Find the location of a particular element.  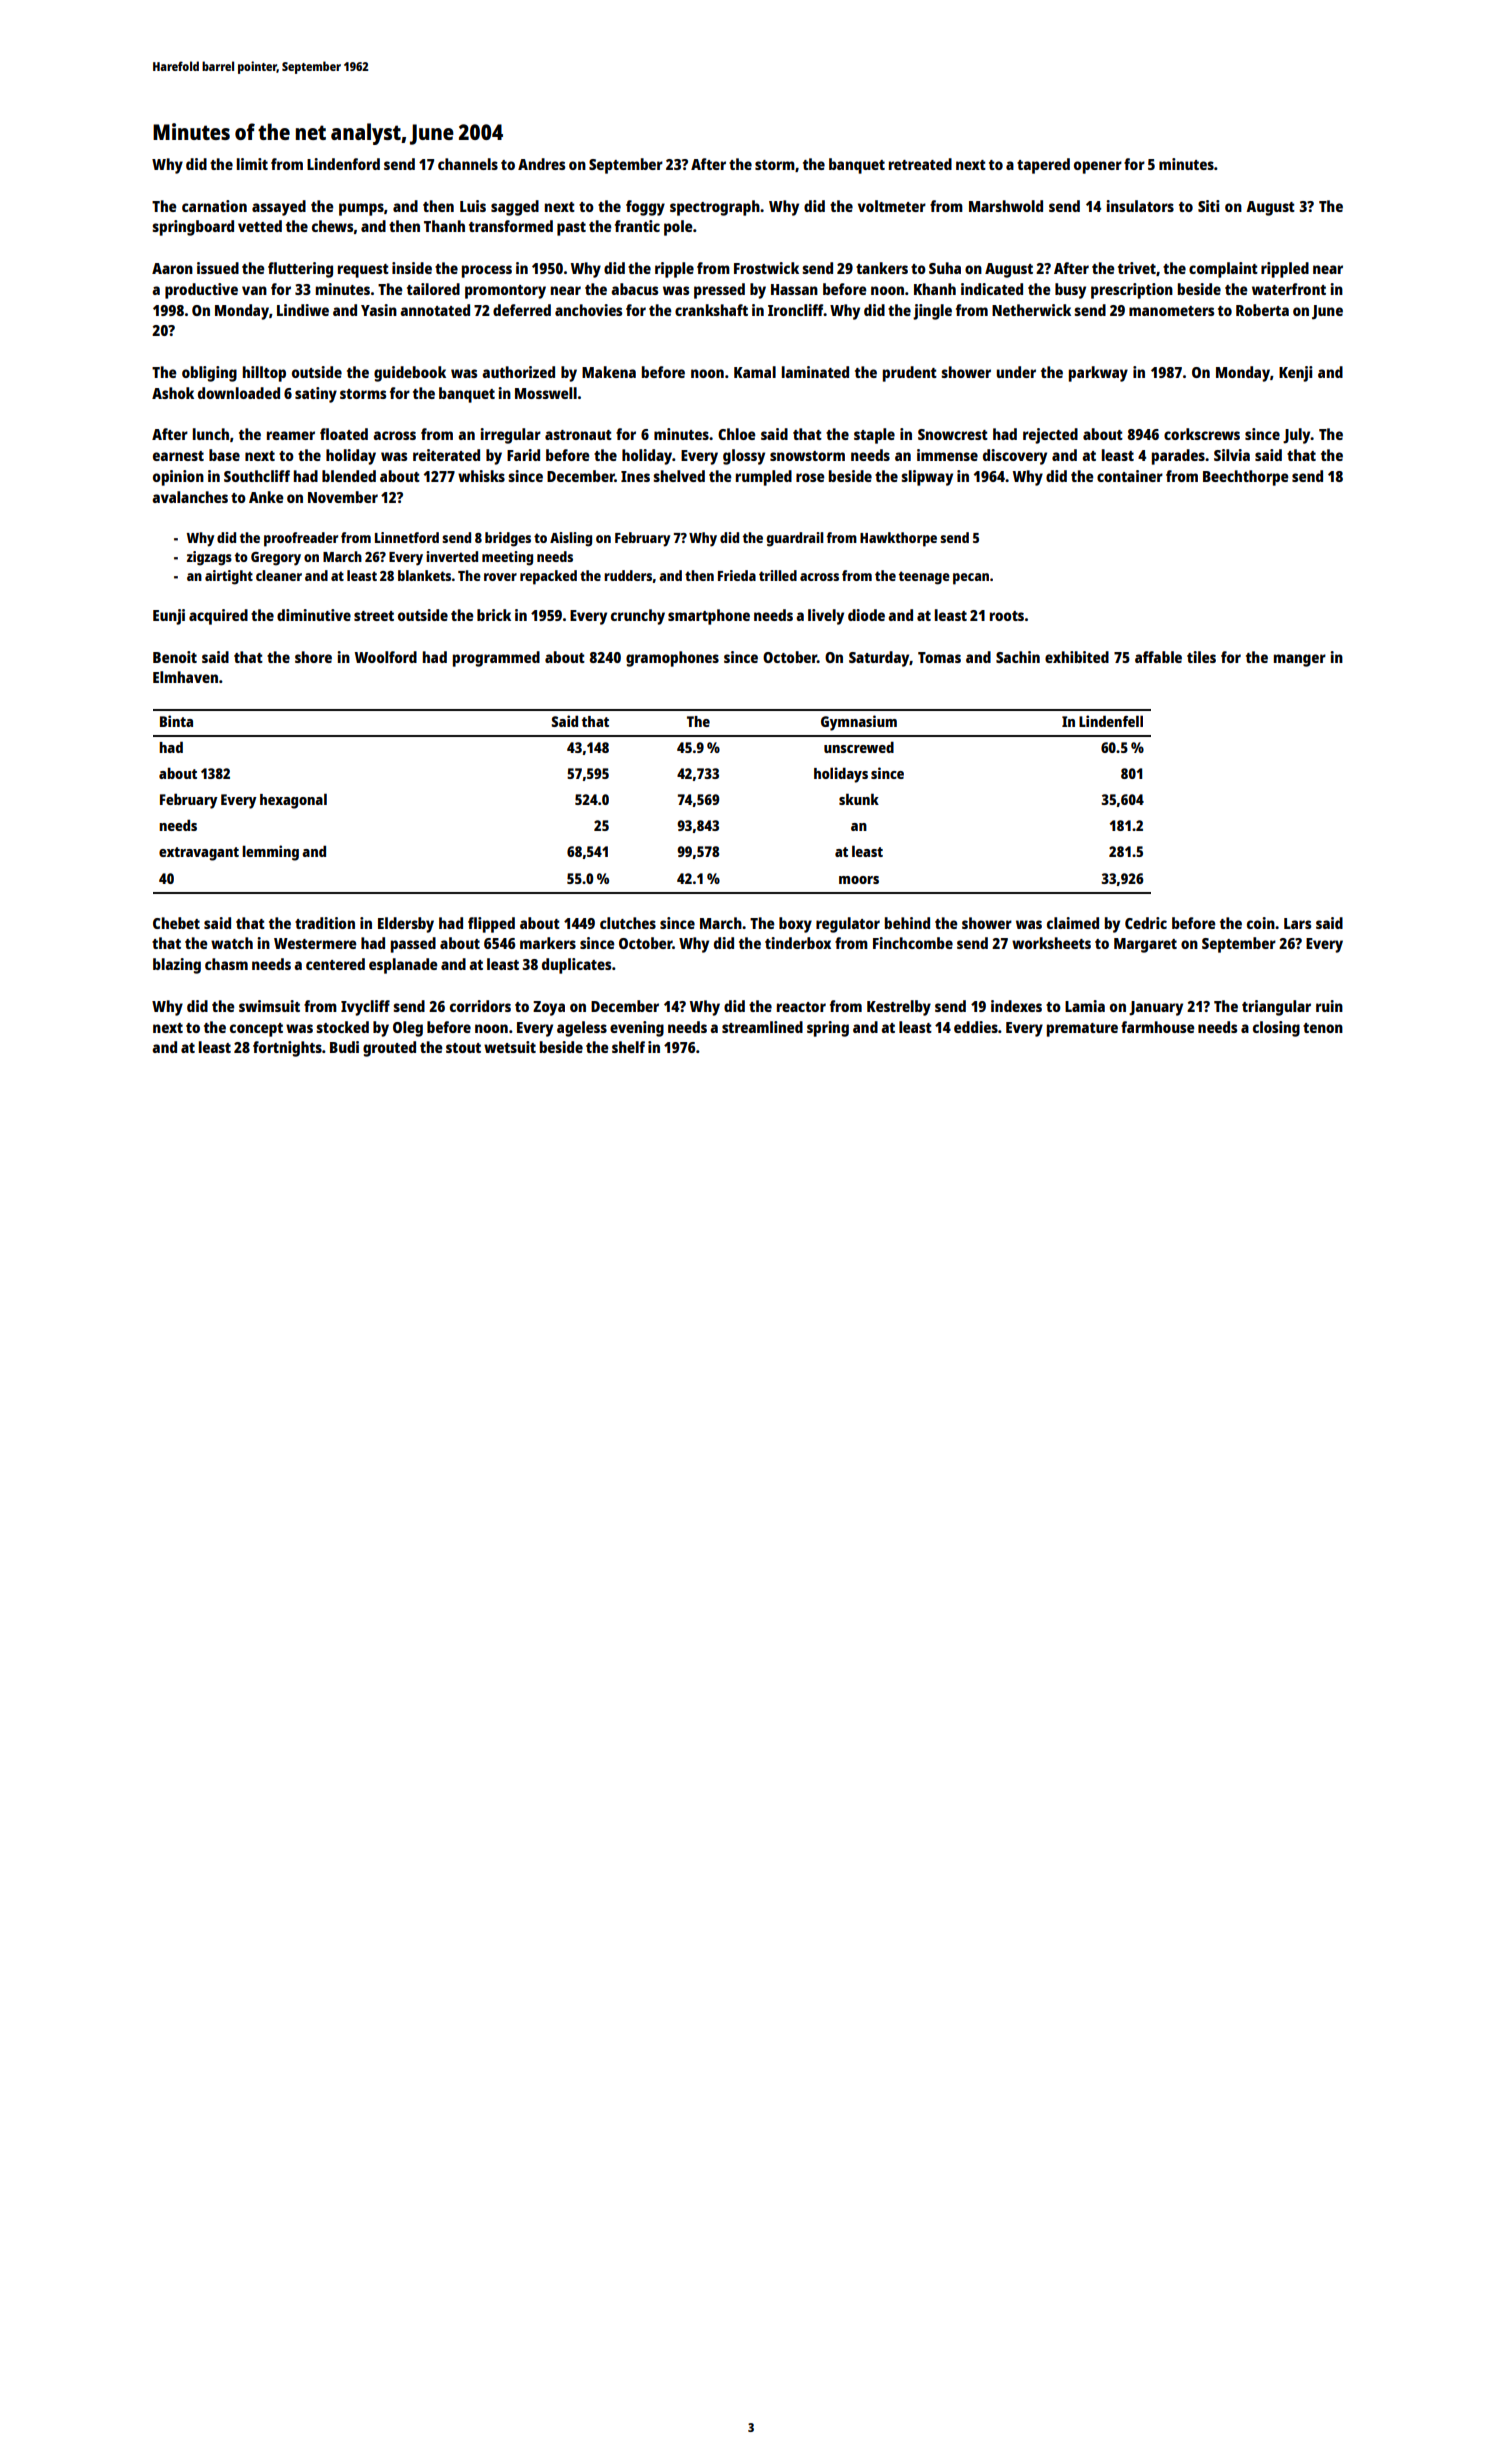

Beechthorpe is located at coordinates (1246, 478).
